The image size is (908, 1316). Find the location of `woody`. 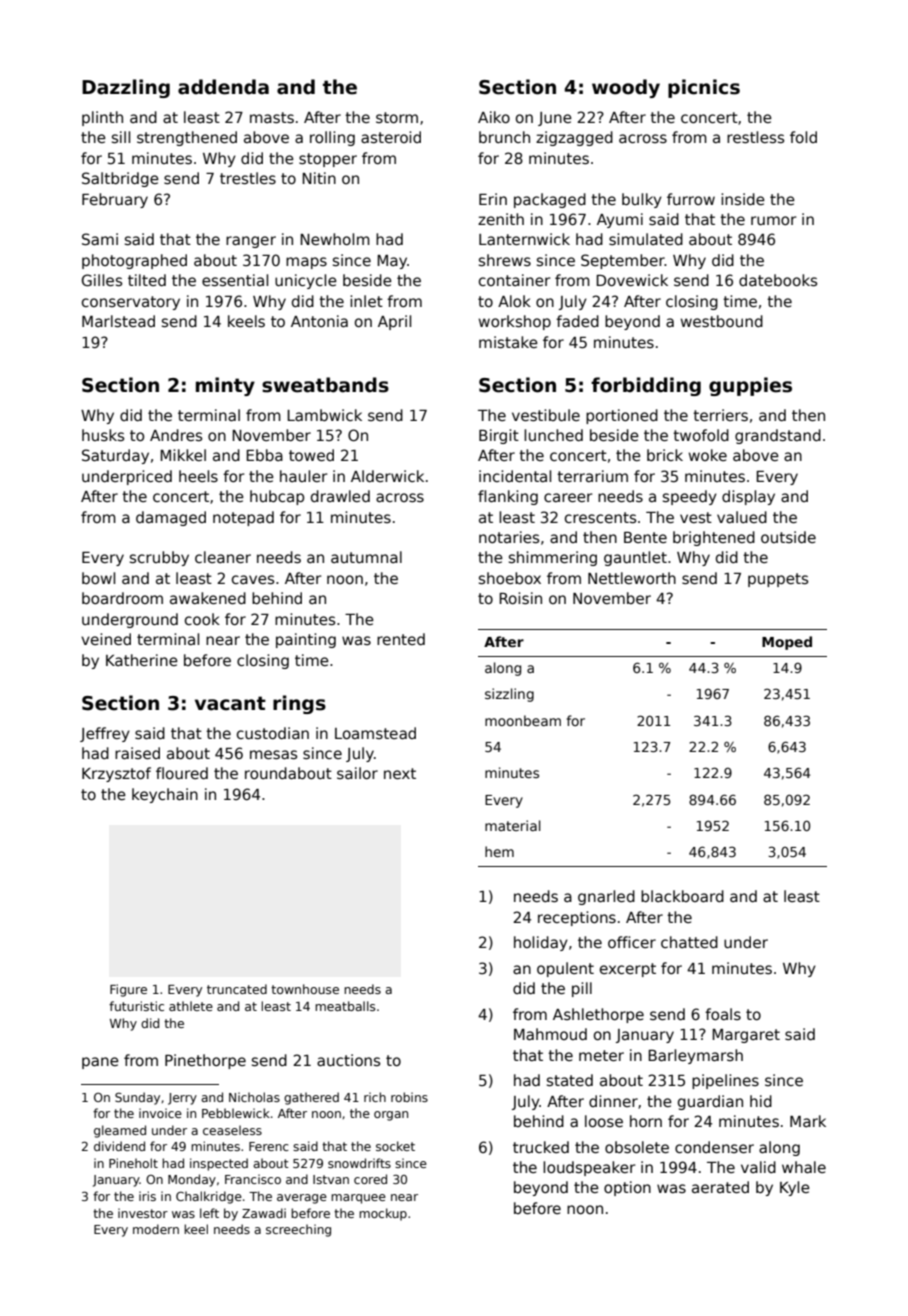

woody is located at coordinates (626, 88).
